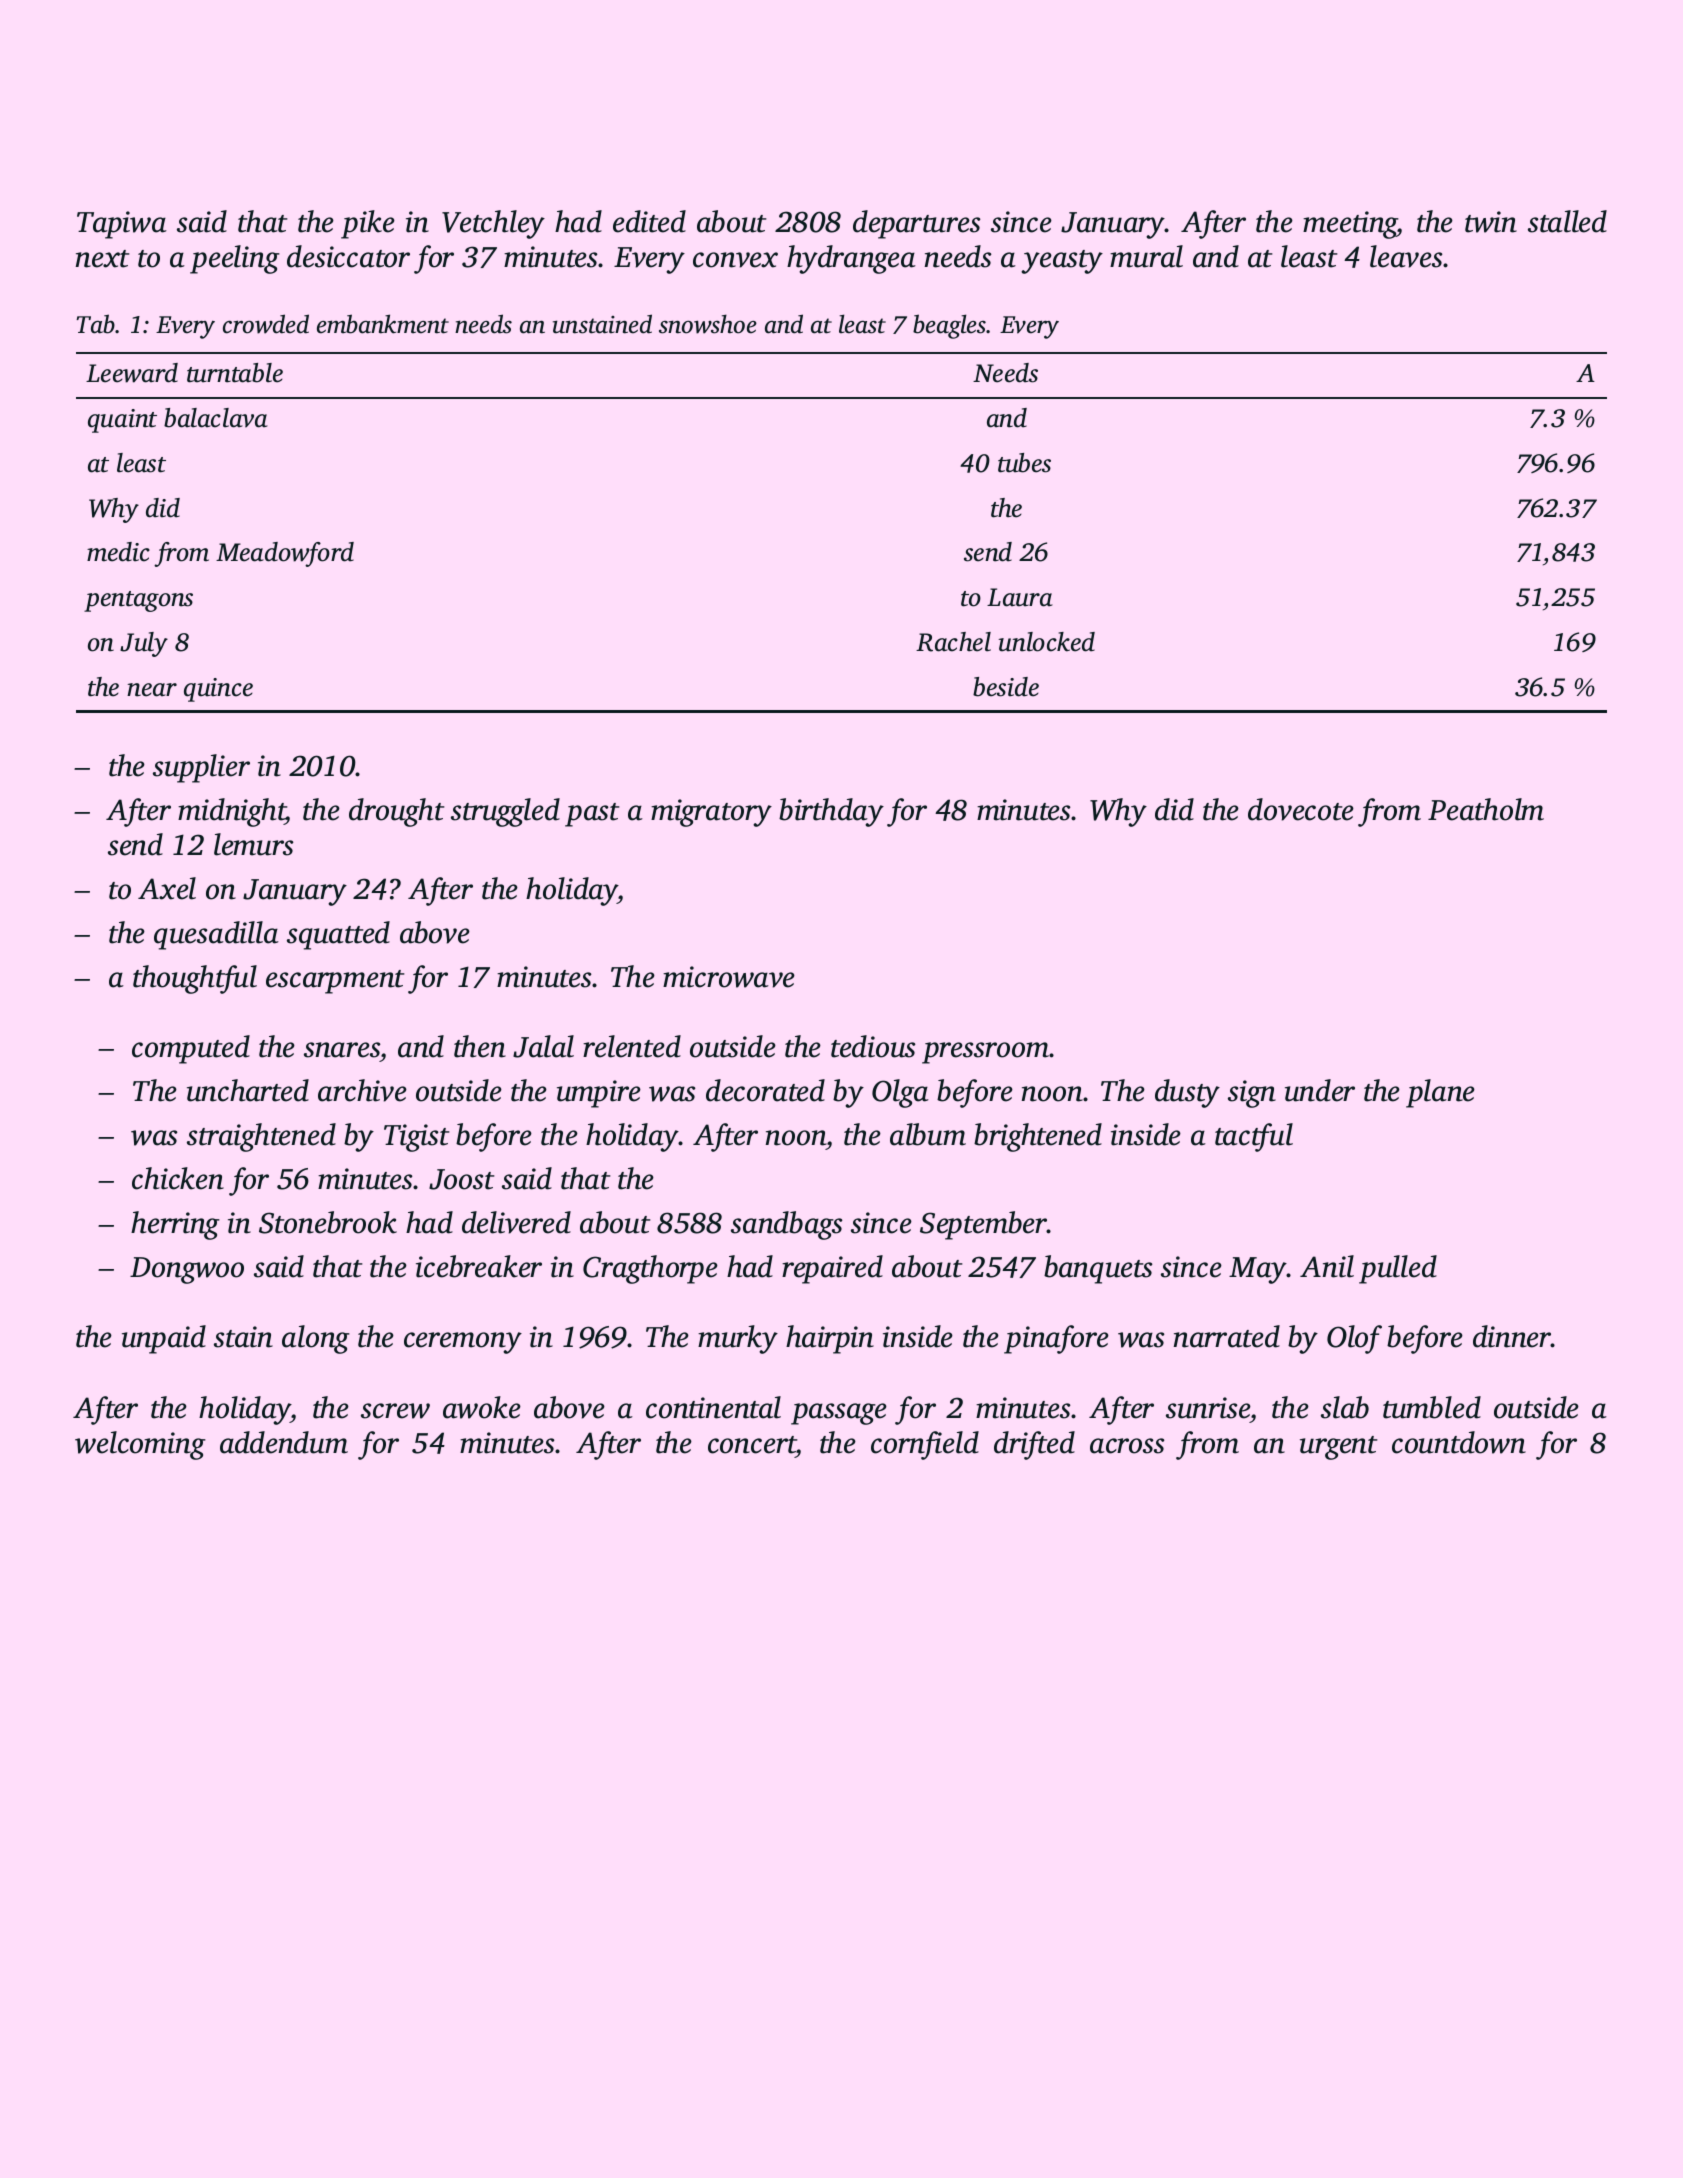  I want to click on passage, so click(839, 1414).
